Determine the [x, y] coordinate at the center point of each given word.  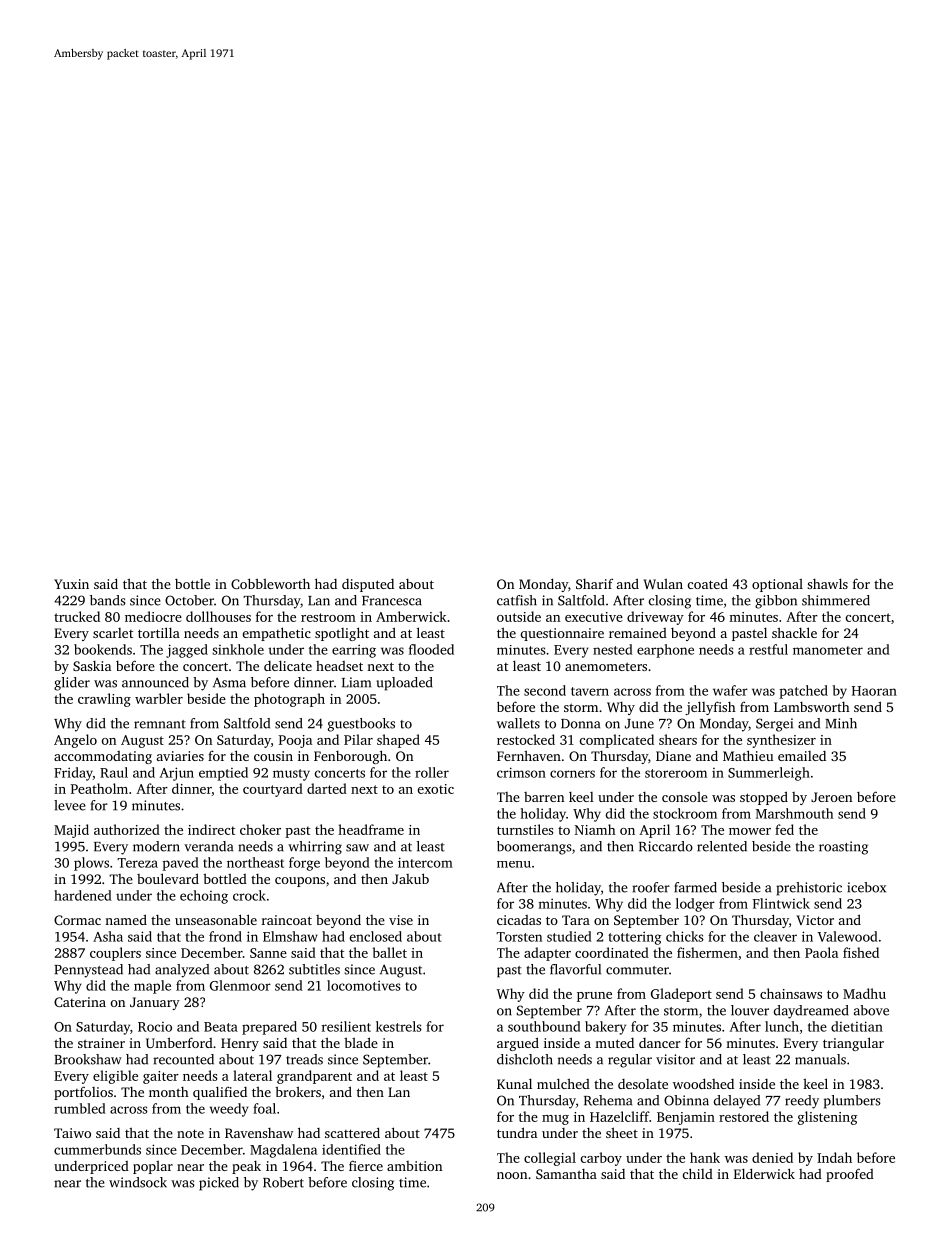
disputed [368, 585]
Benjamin [686, 1118]
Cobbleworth [270, 583]
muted [614, 1043]
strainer [101, 1043]
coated [708, 583]
